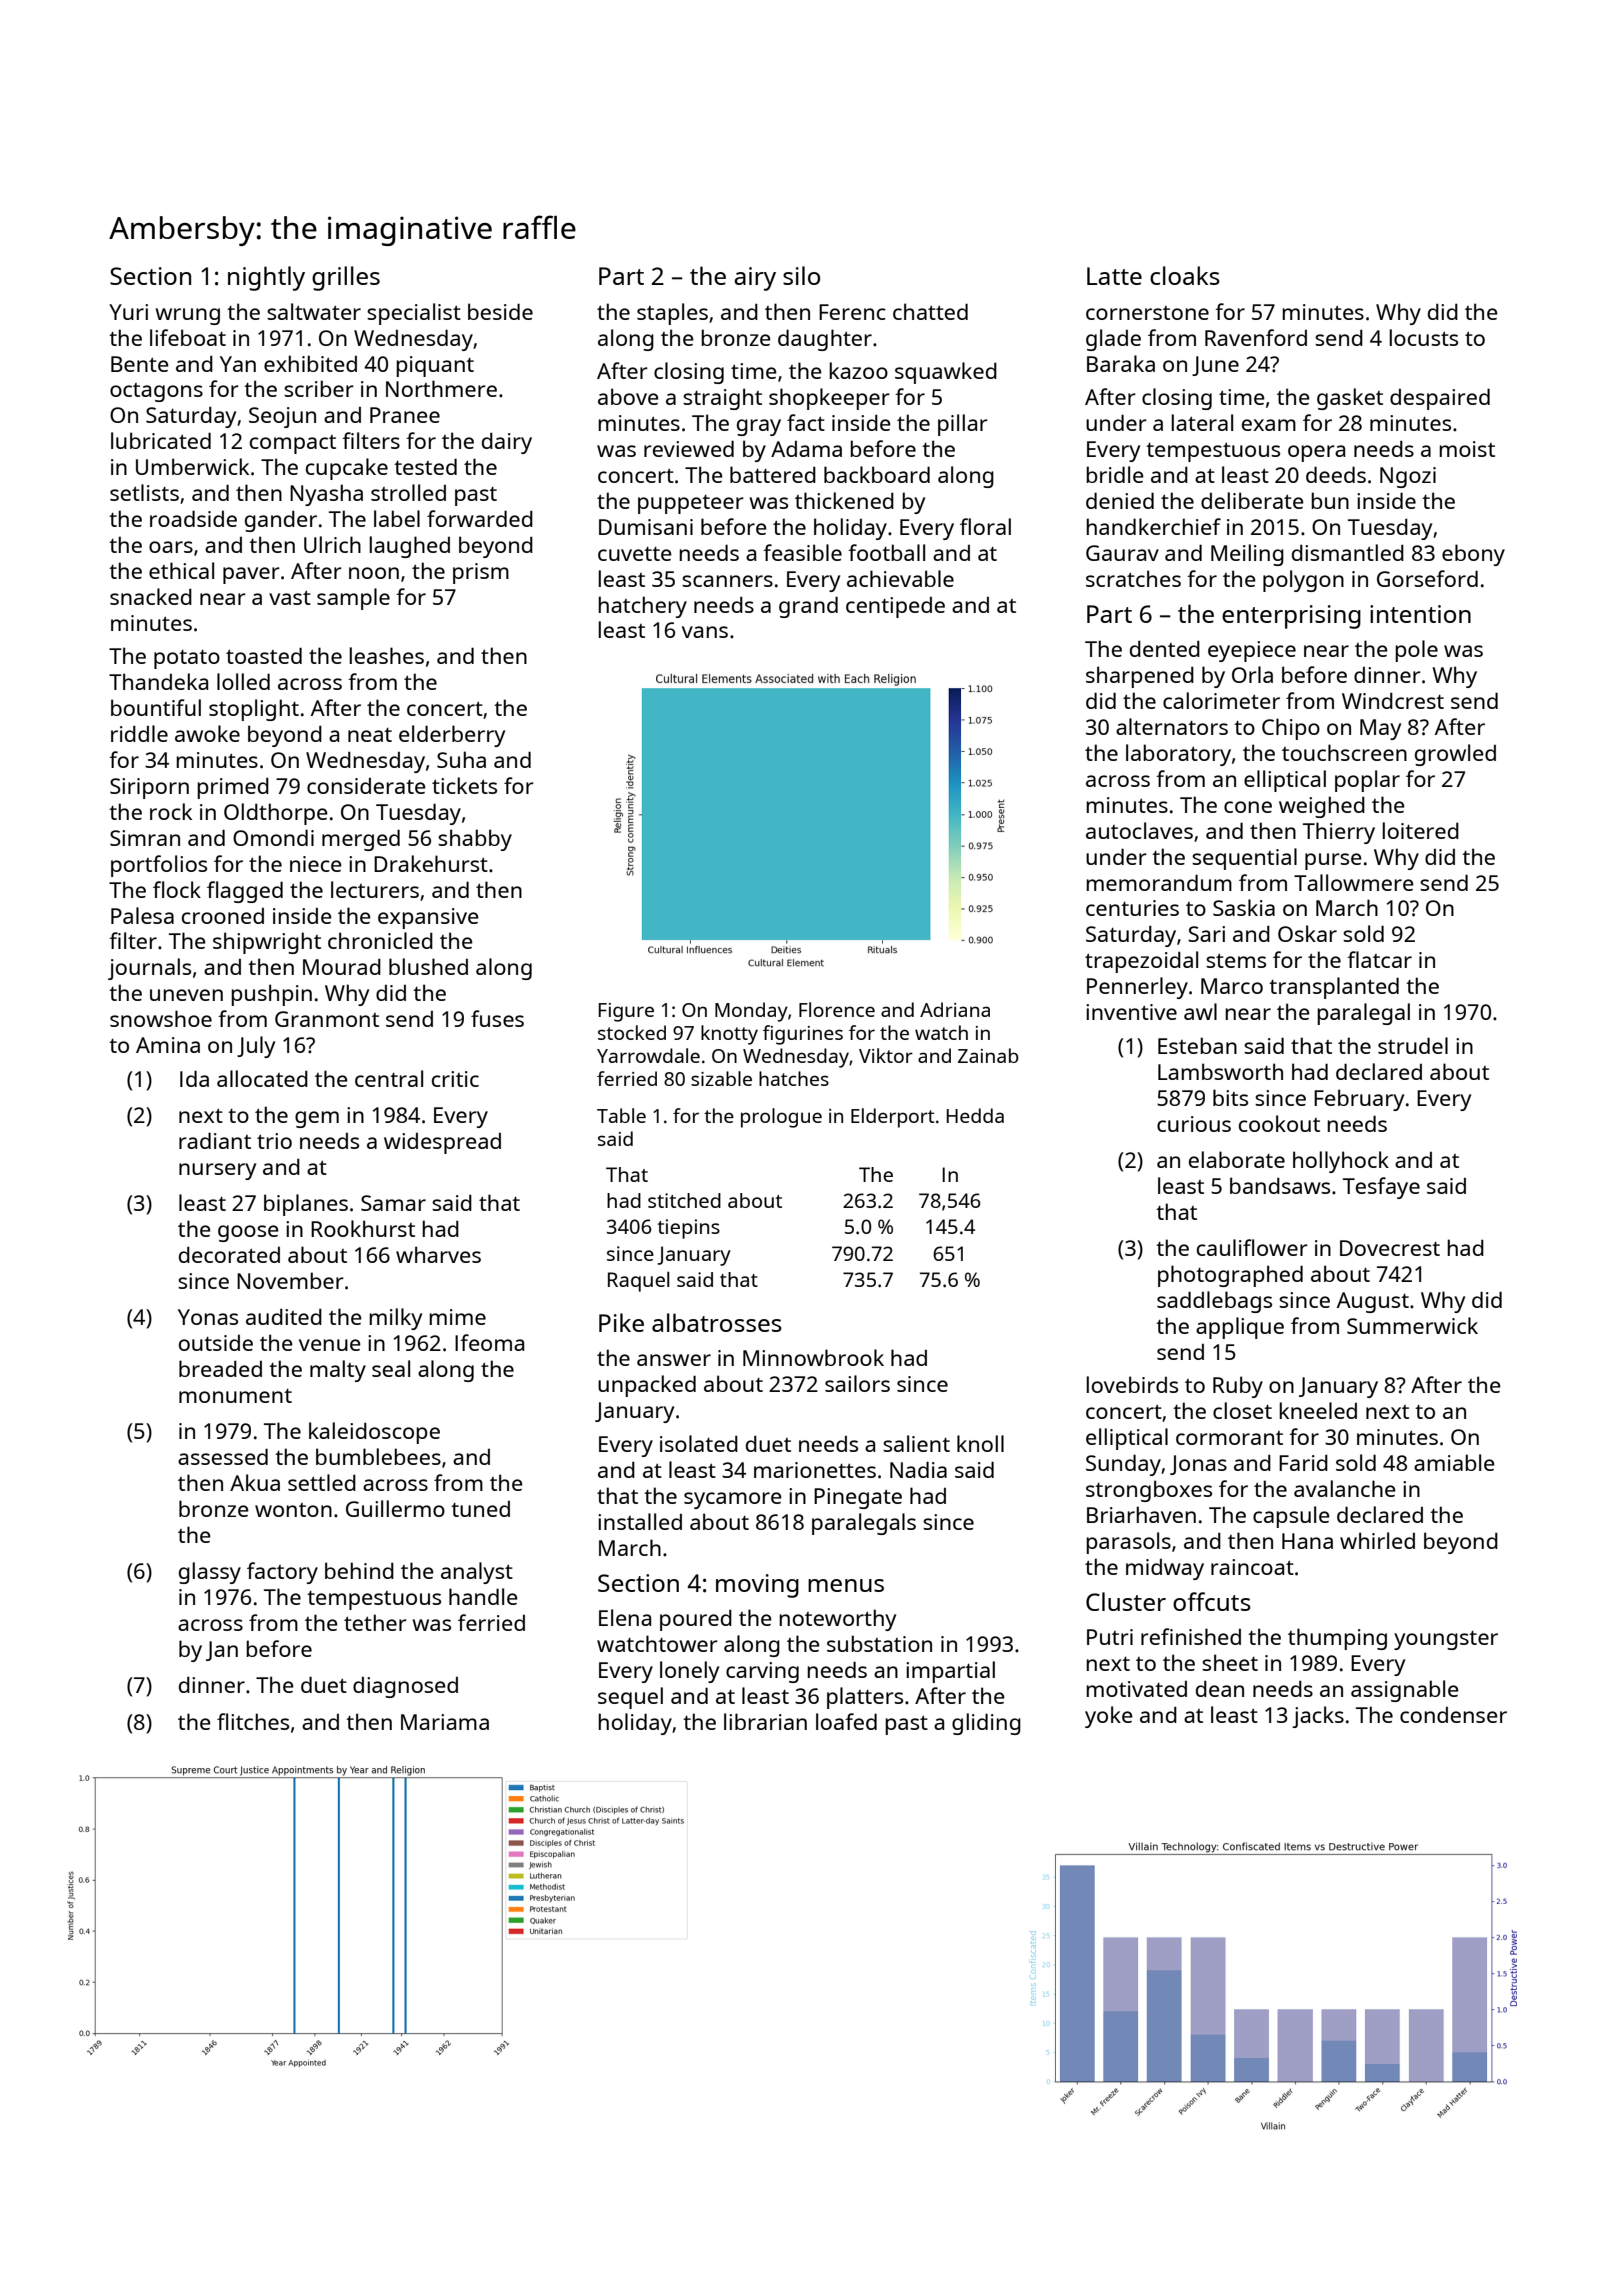 Image resolution: width=1620 pixels, height=2292 pixels. I want to click on saltwater, so click(314, 311).
